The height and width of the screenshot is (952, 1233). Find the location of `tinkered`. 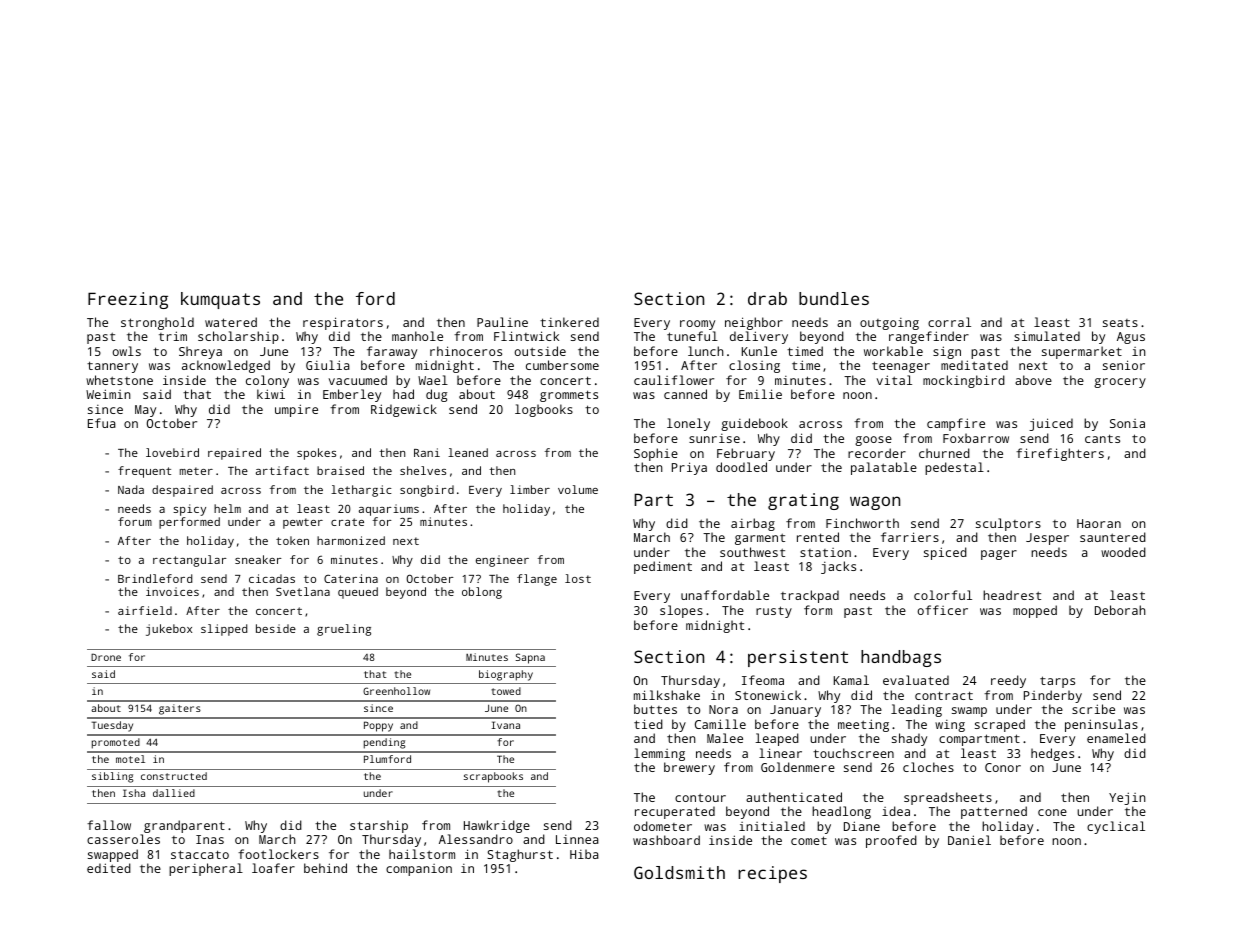

tinkered is located at coordinates (569, 322).
